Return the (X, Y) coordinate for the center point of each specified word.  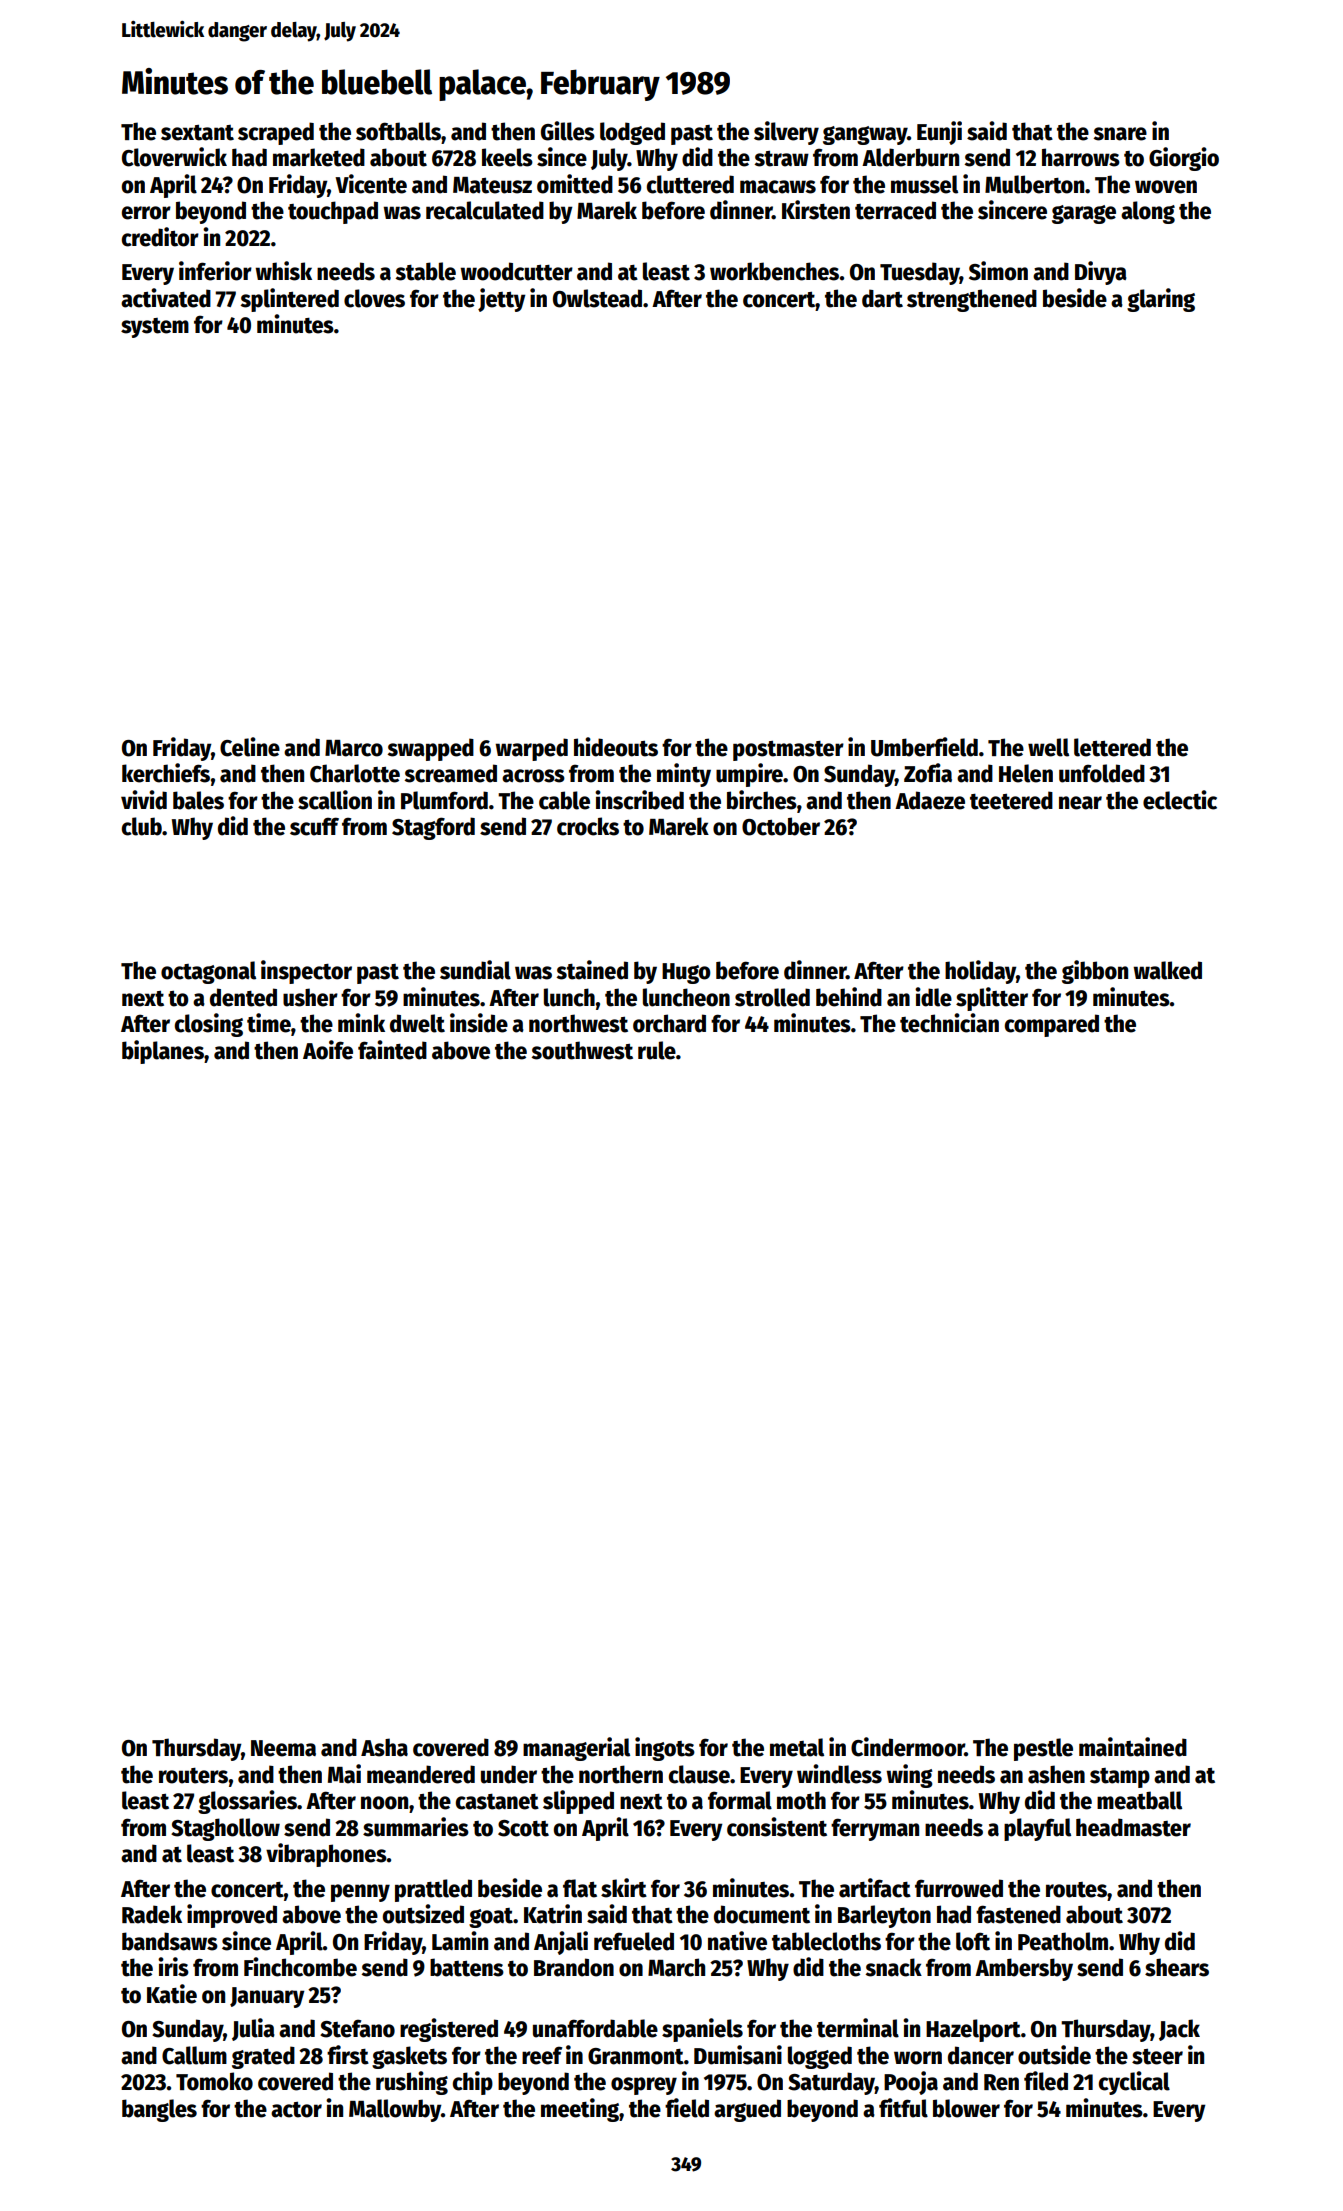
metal (797, 1747)
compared (1052, 1025)
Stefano (357, 2028)
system (155, 328)
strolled (772, 997)
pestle (1043, 1749)
